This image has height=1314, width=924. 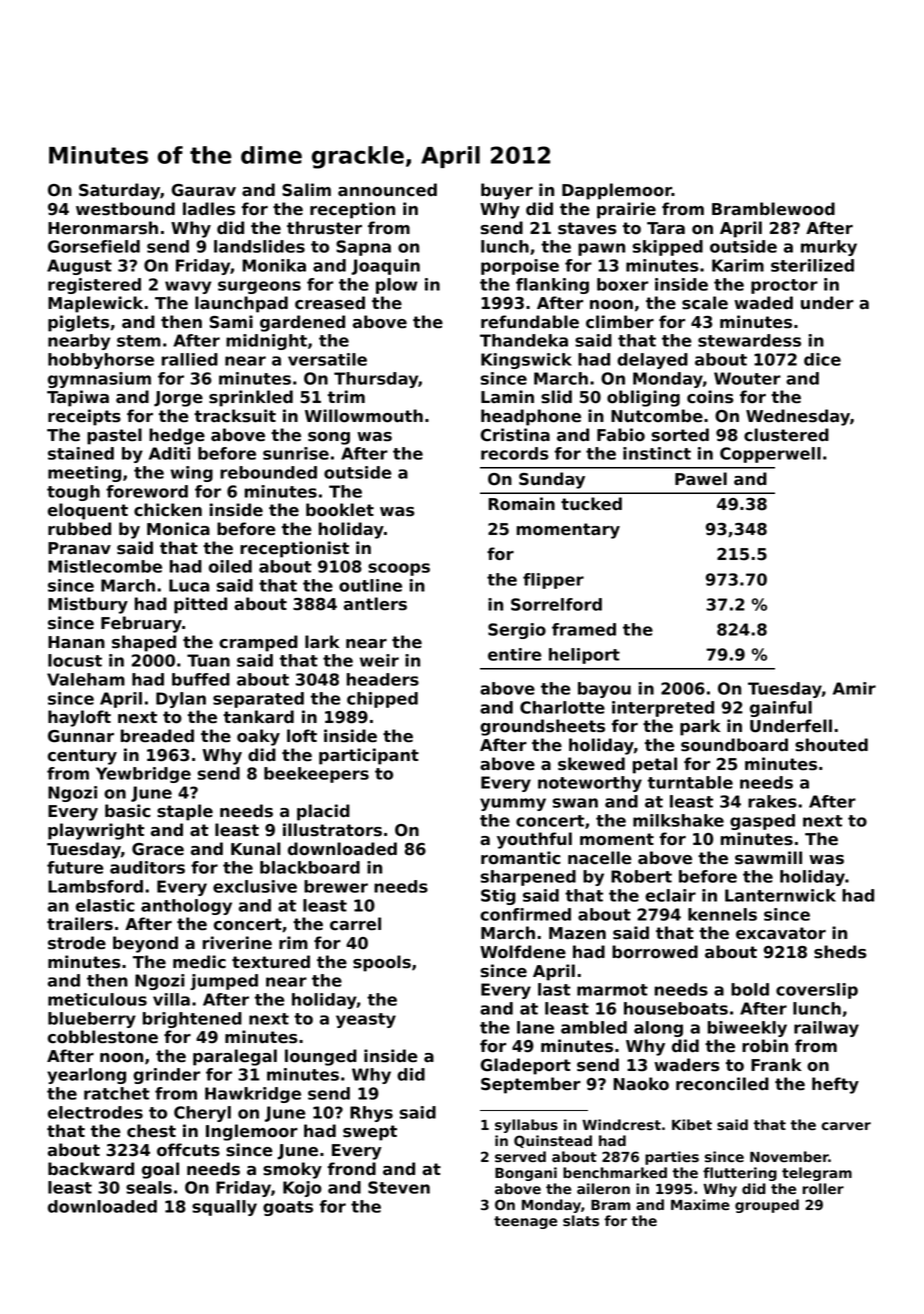 I want to click on telegram, so click(x=817, y=1174).
